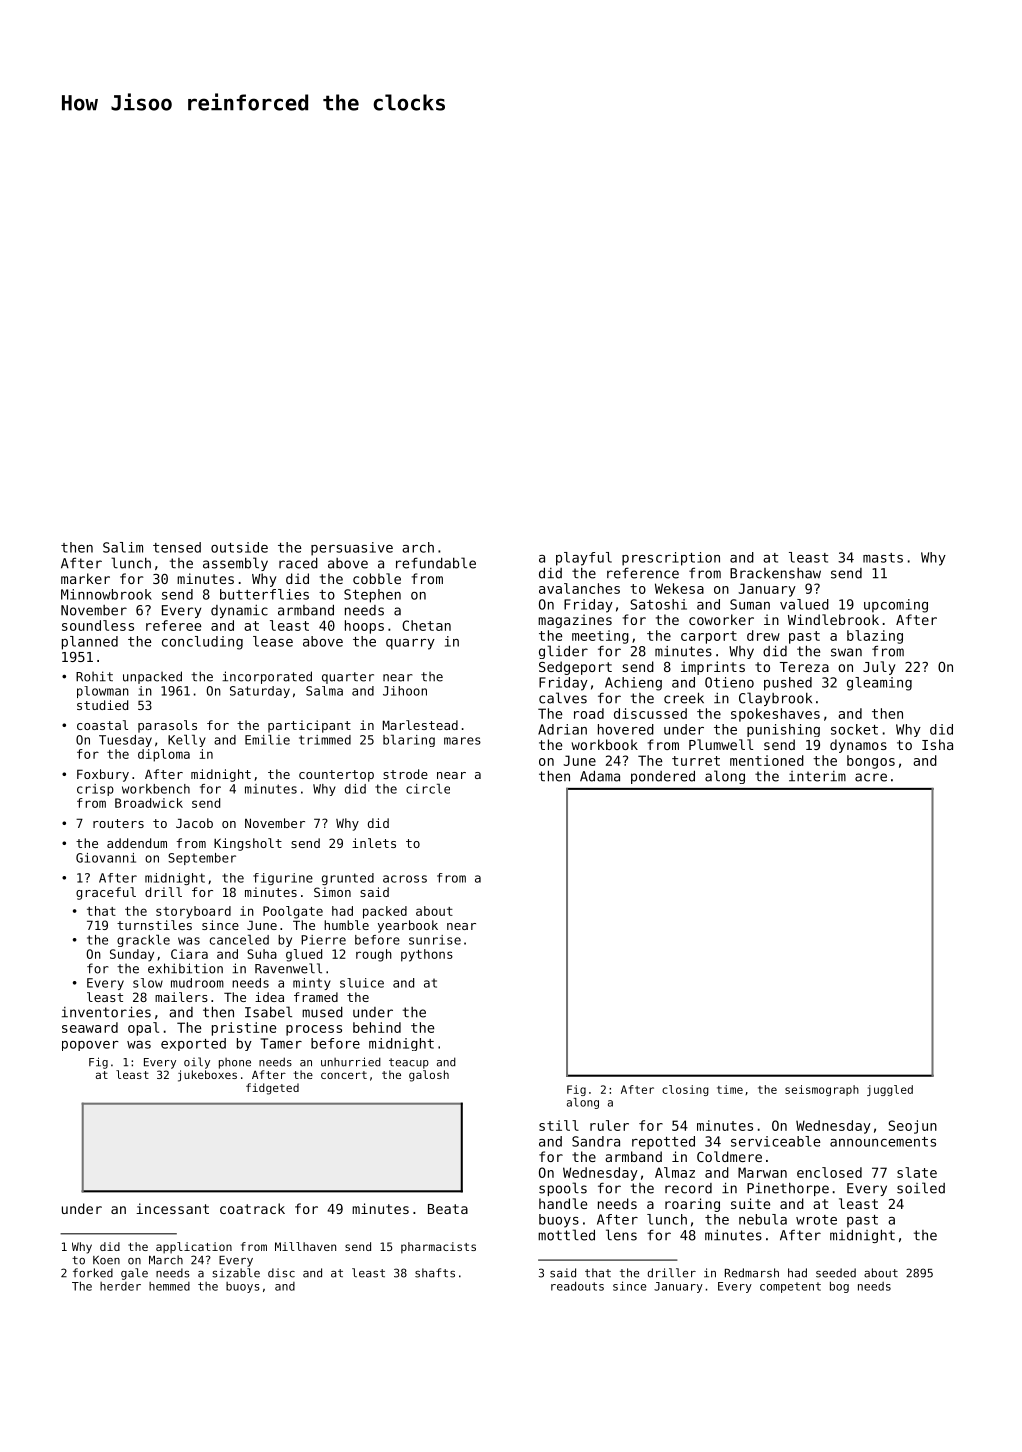  Describe the element at coordinates (172, 1208) in the image. I see `incessant` at that location.
